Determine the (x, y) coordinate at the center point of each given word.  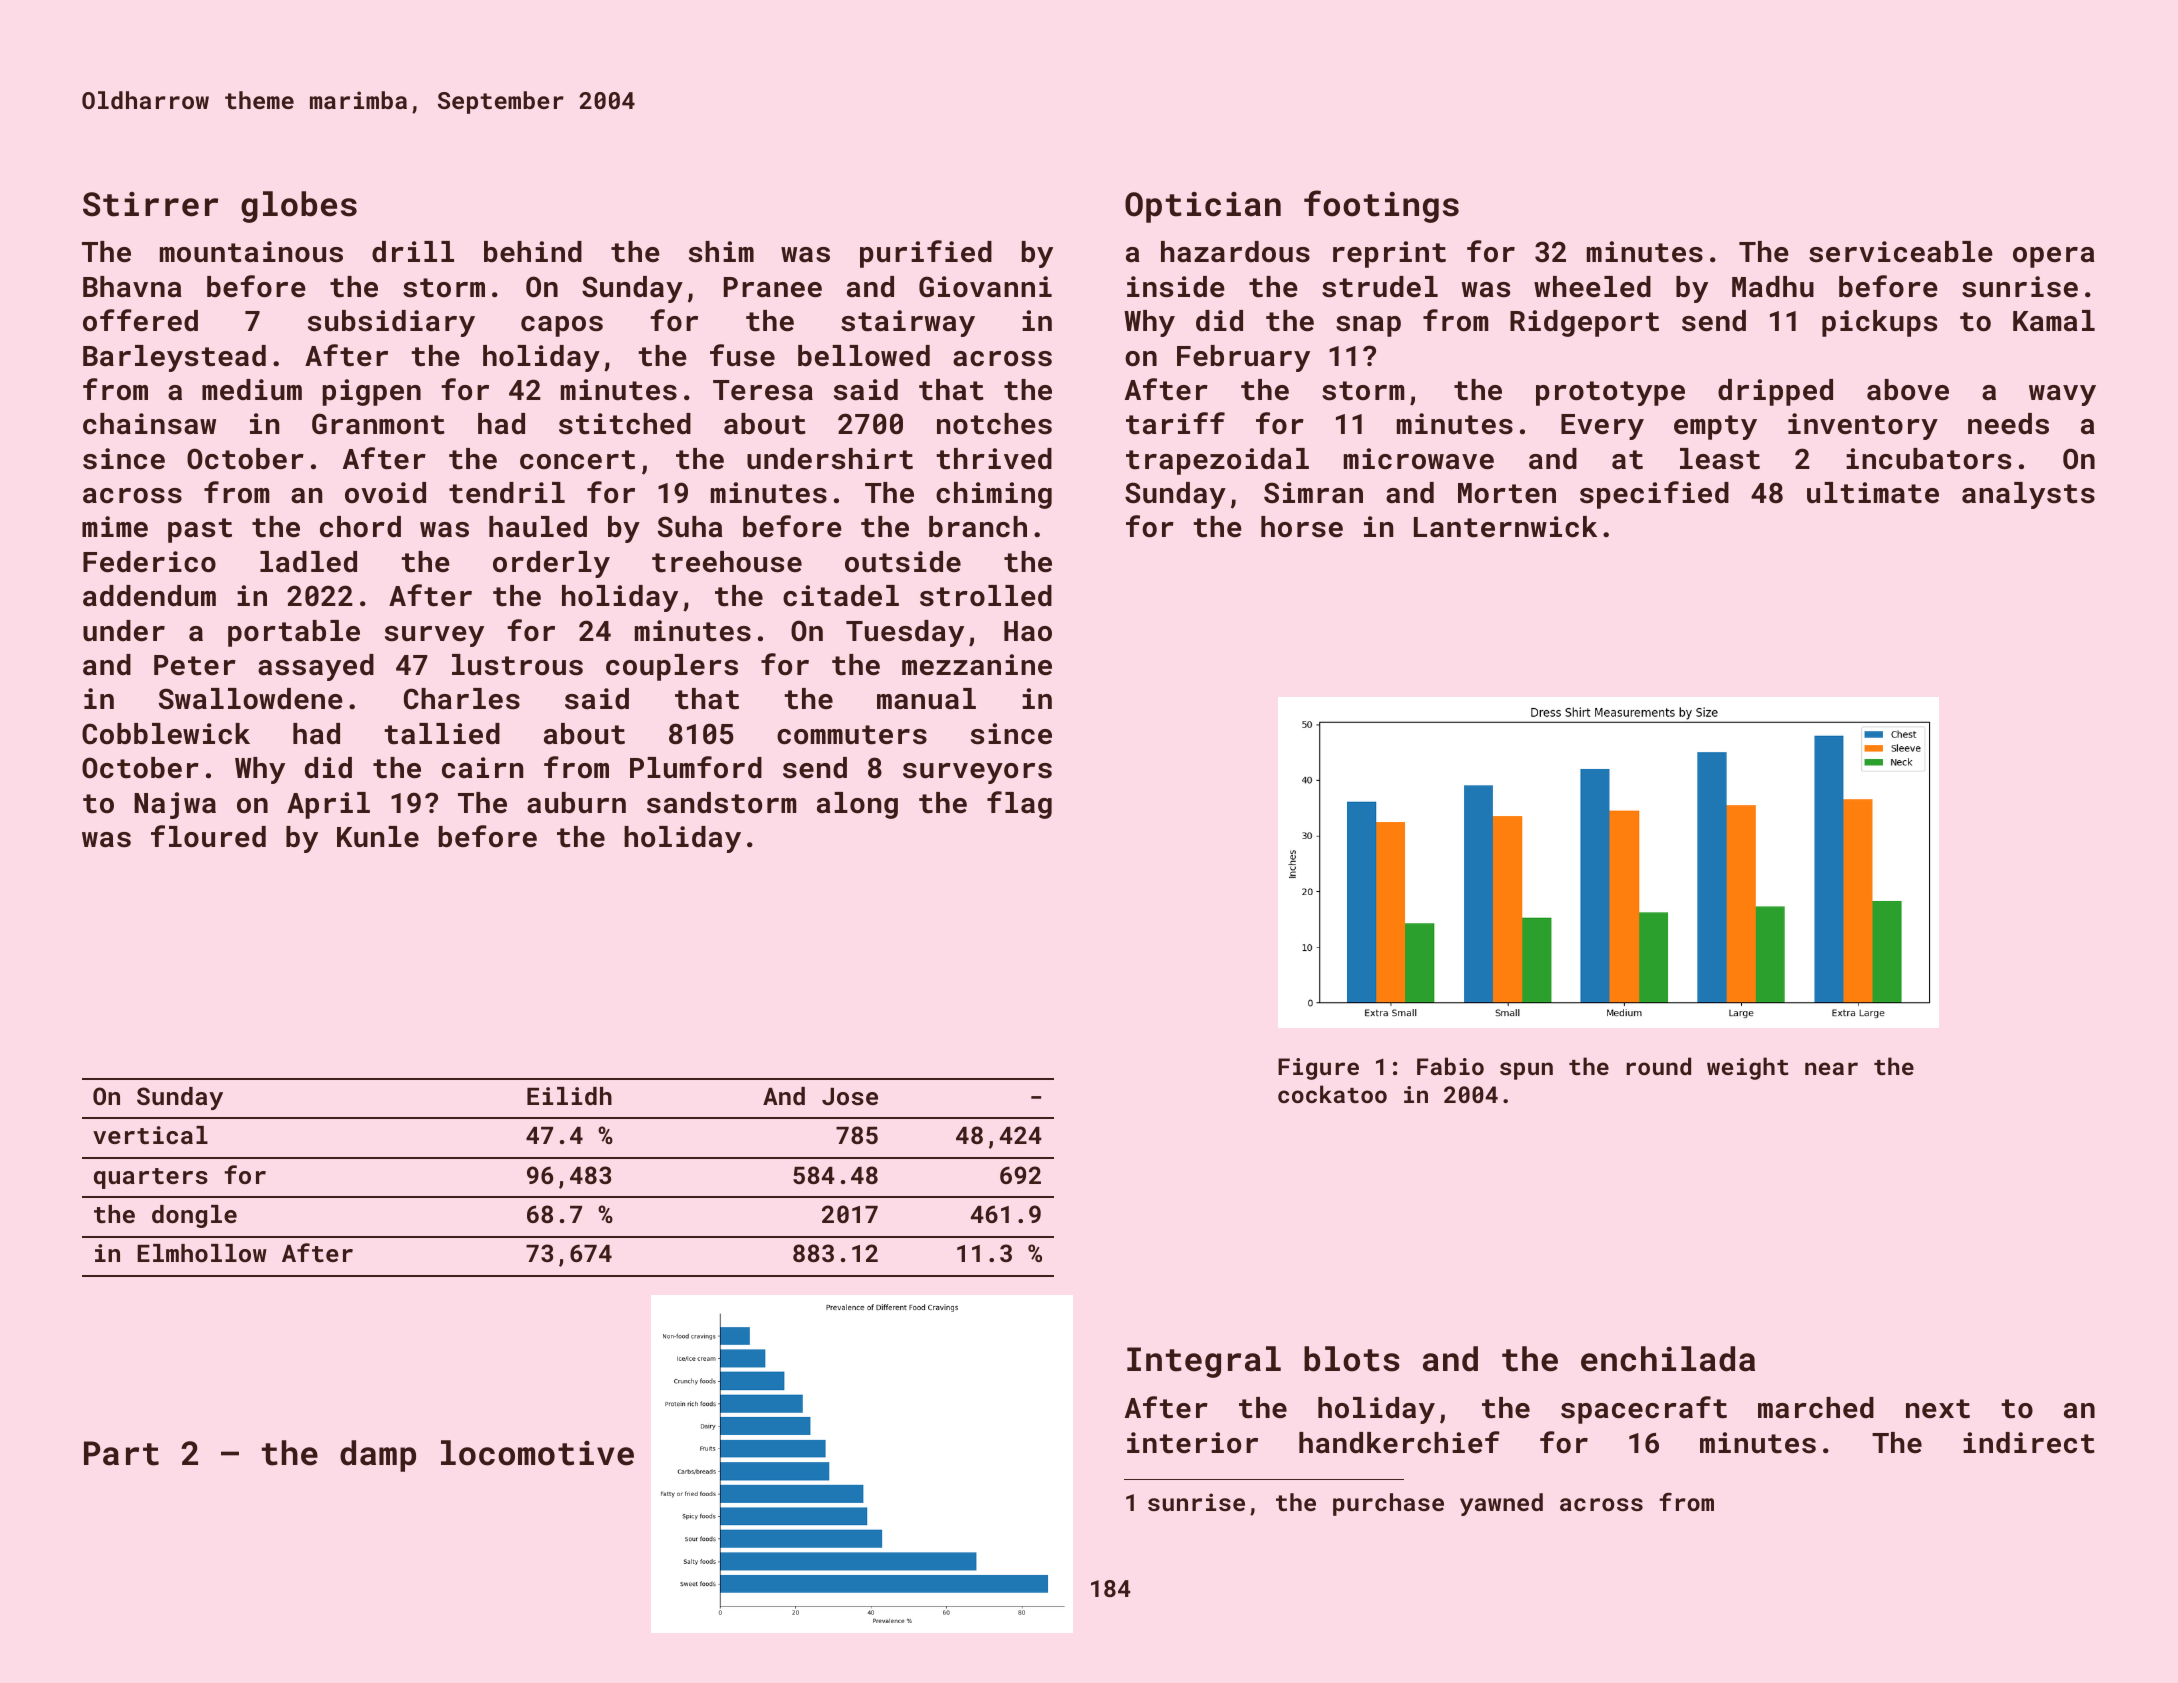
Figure (1318, 1069)
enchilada (1668, 1359)
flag (1019, 805)
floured (208, 836)
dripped (1775, 392)
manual (926, 699)
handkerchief (1399, 1442)
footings (1381, 206)
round (1658, 1066)
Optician (1203, 207)
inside (1176, 287)
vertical (150, 1135)
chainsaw (149, 424)
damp (378, 1456)
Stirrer (150, 204)
